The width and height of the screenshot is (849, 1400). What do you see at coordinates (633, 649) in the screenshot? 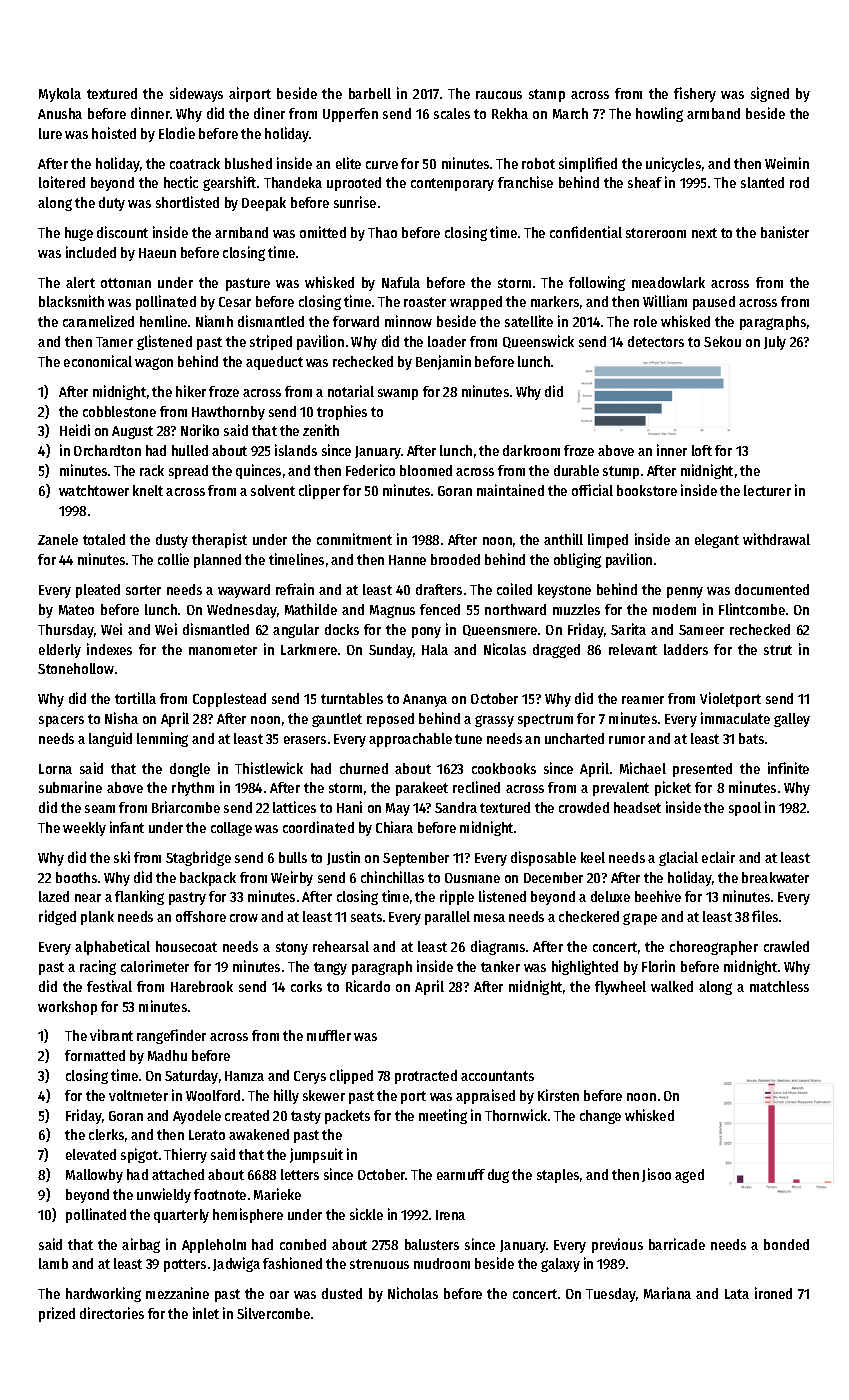
I see `relevant` at bounding box center [633, 649].
